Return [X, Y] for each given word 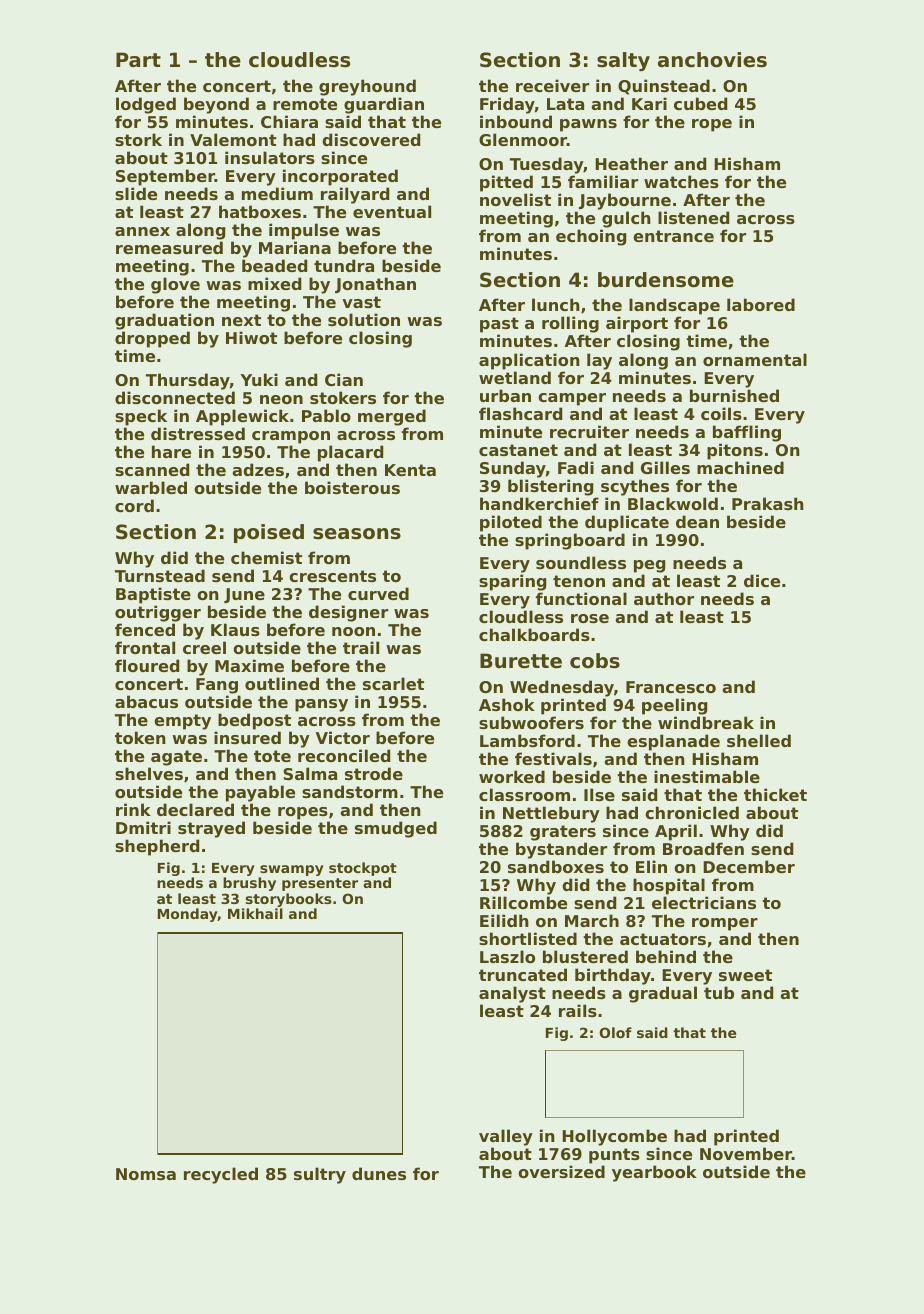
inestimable [707, 776]
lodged [146, 105]
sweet [745, 975]
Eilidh [504, 920]
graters [563, 833]
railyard [355, 195]
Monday [188, 915]
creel [204, 647]
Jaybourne [625, 201]
